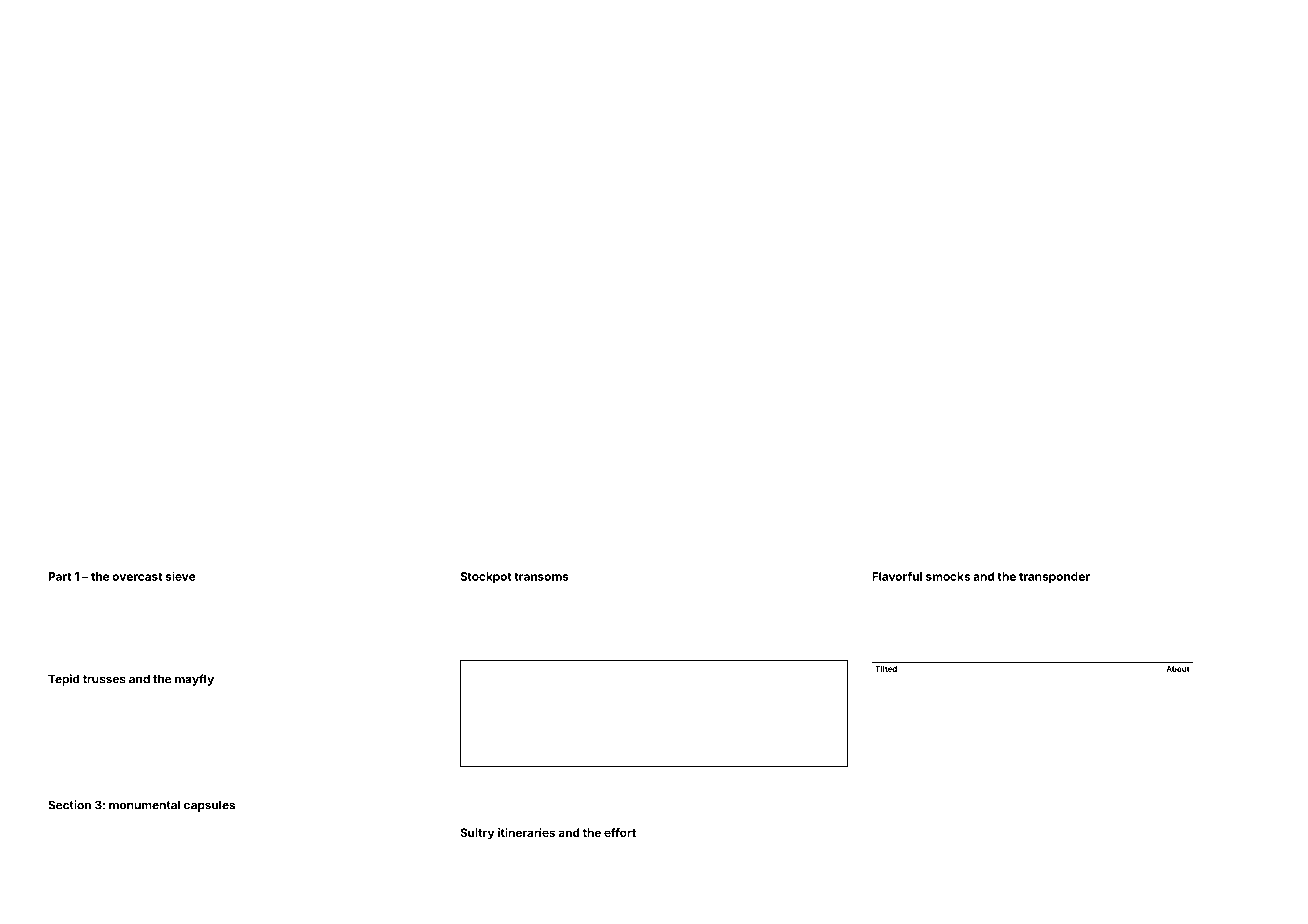  Describe the element at coordinates (1054, 577) in the image. I see `transponder` at that location.
